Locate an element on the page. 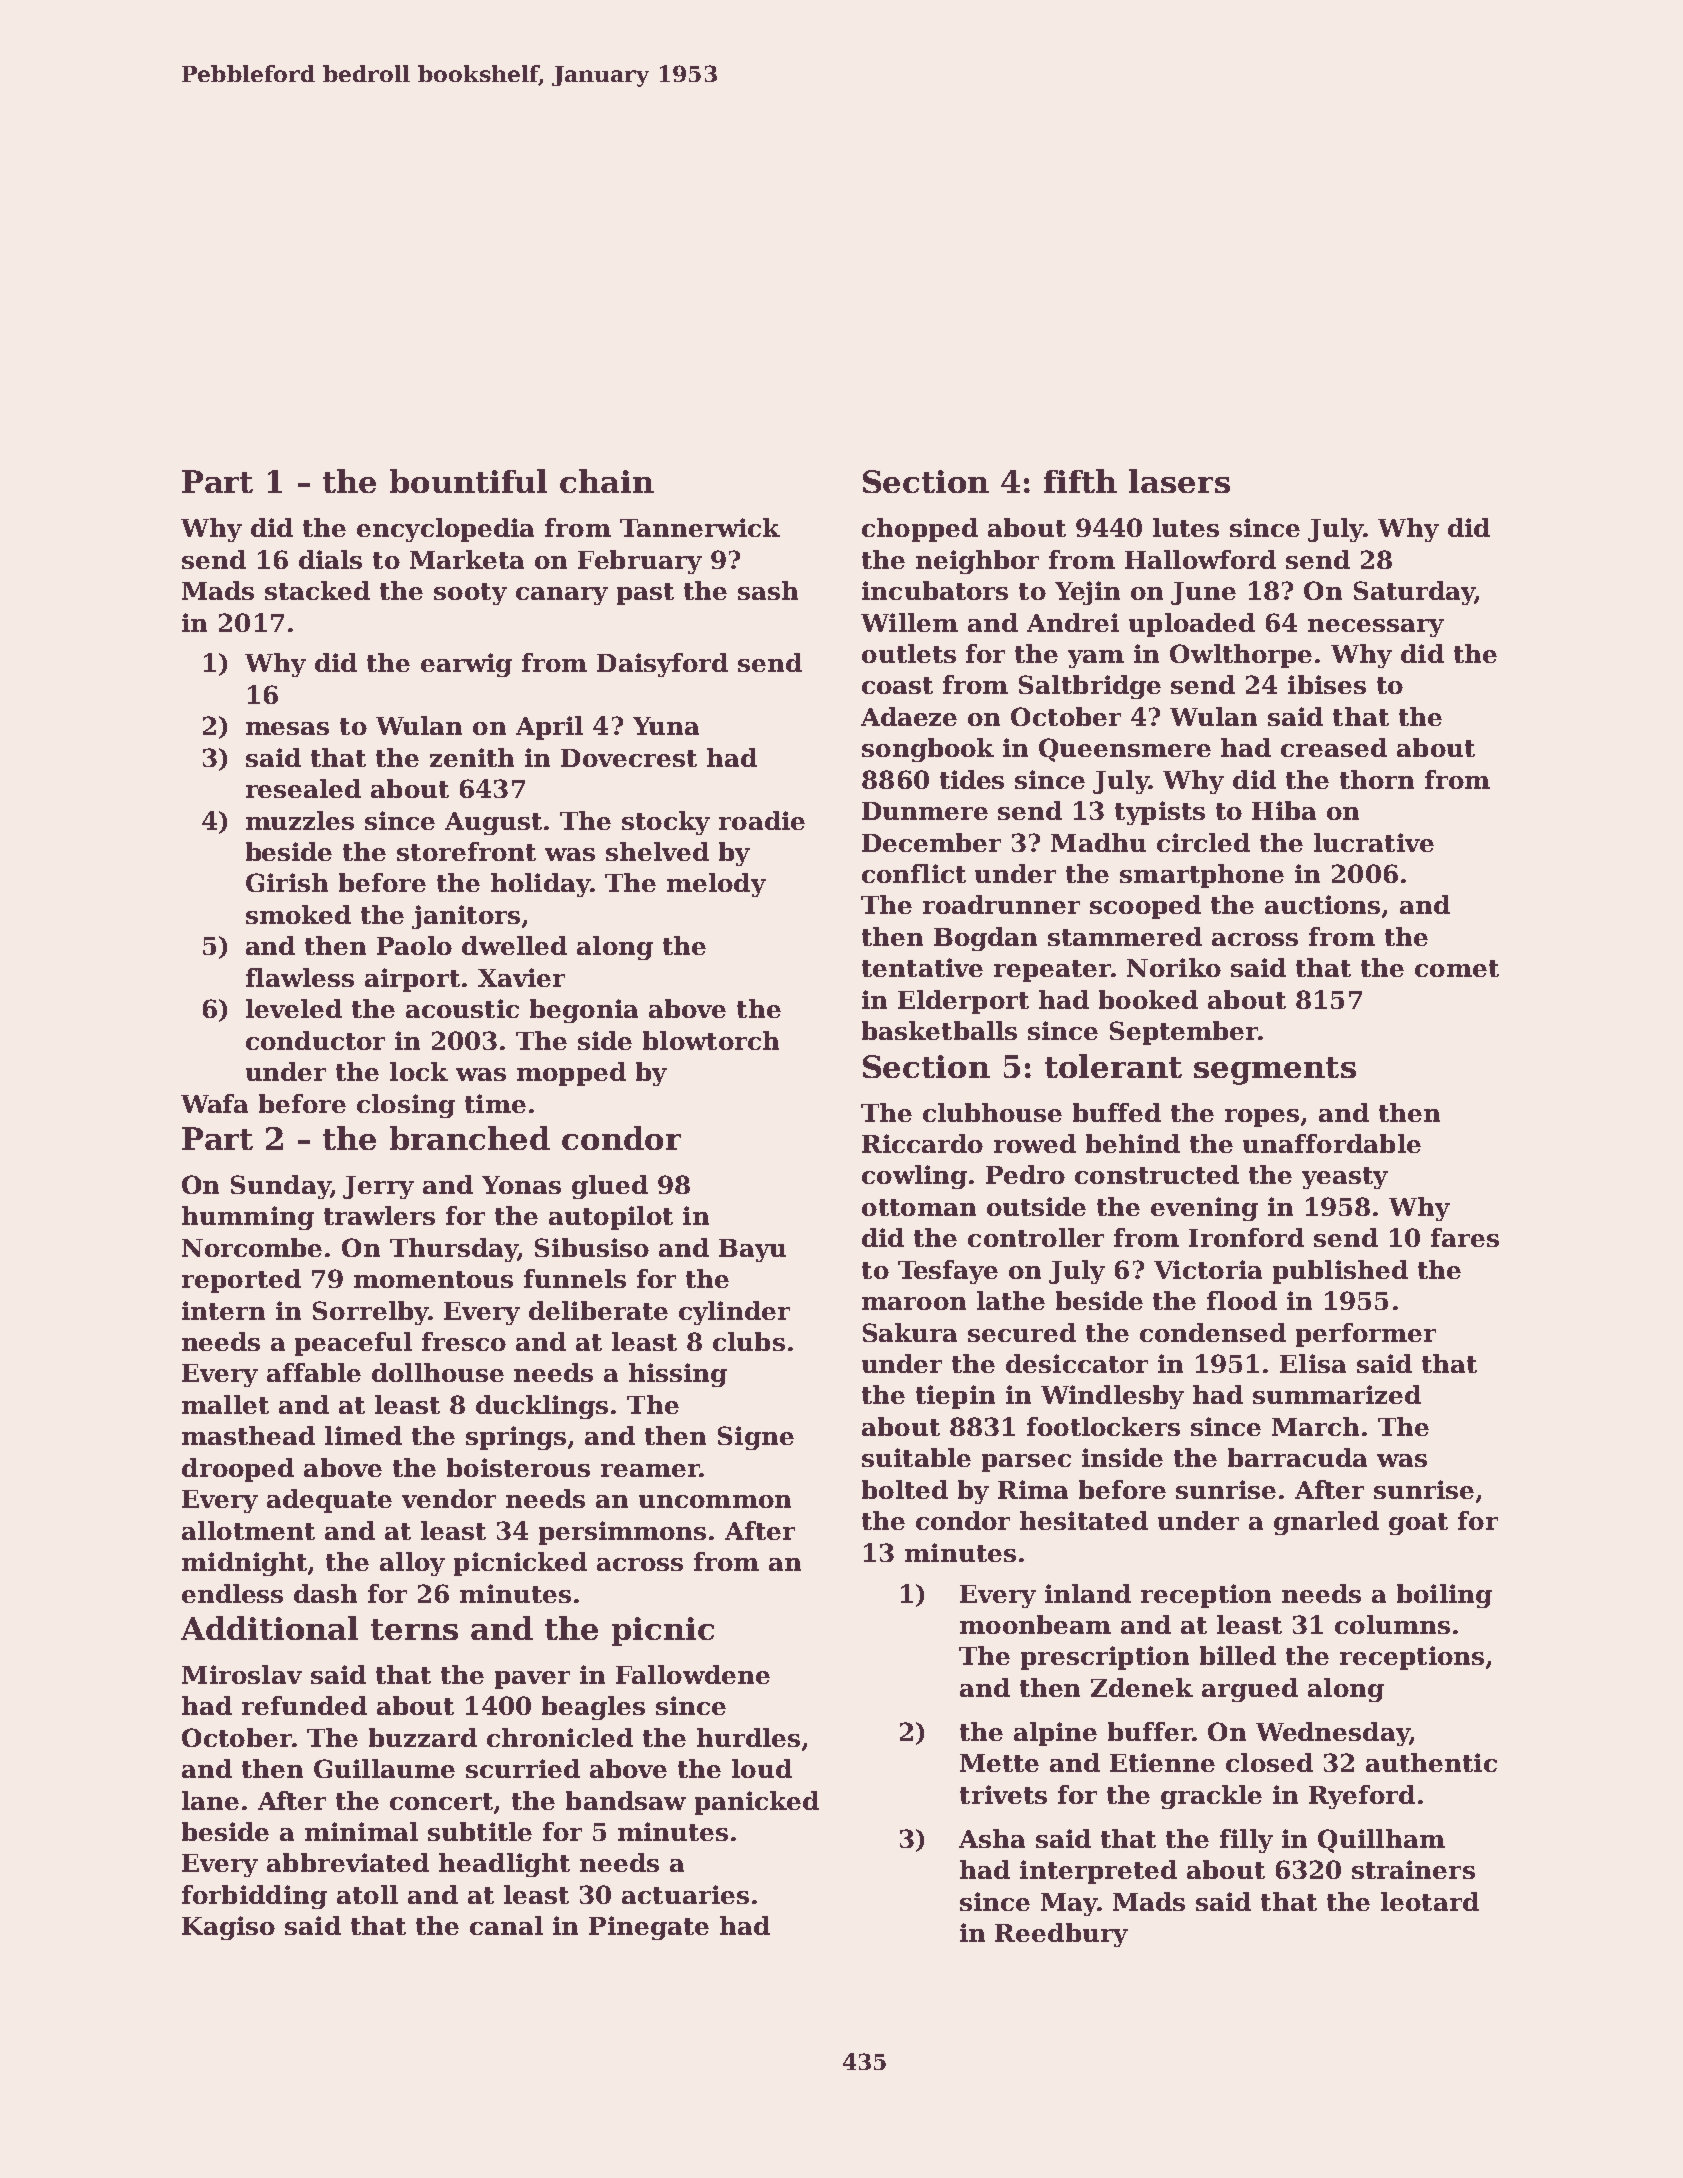  smoked is located at coordinates (298, 914).
